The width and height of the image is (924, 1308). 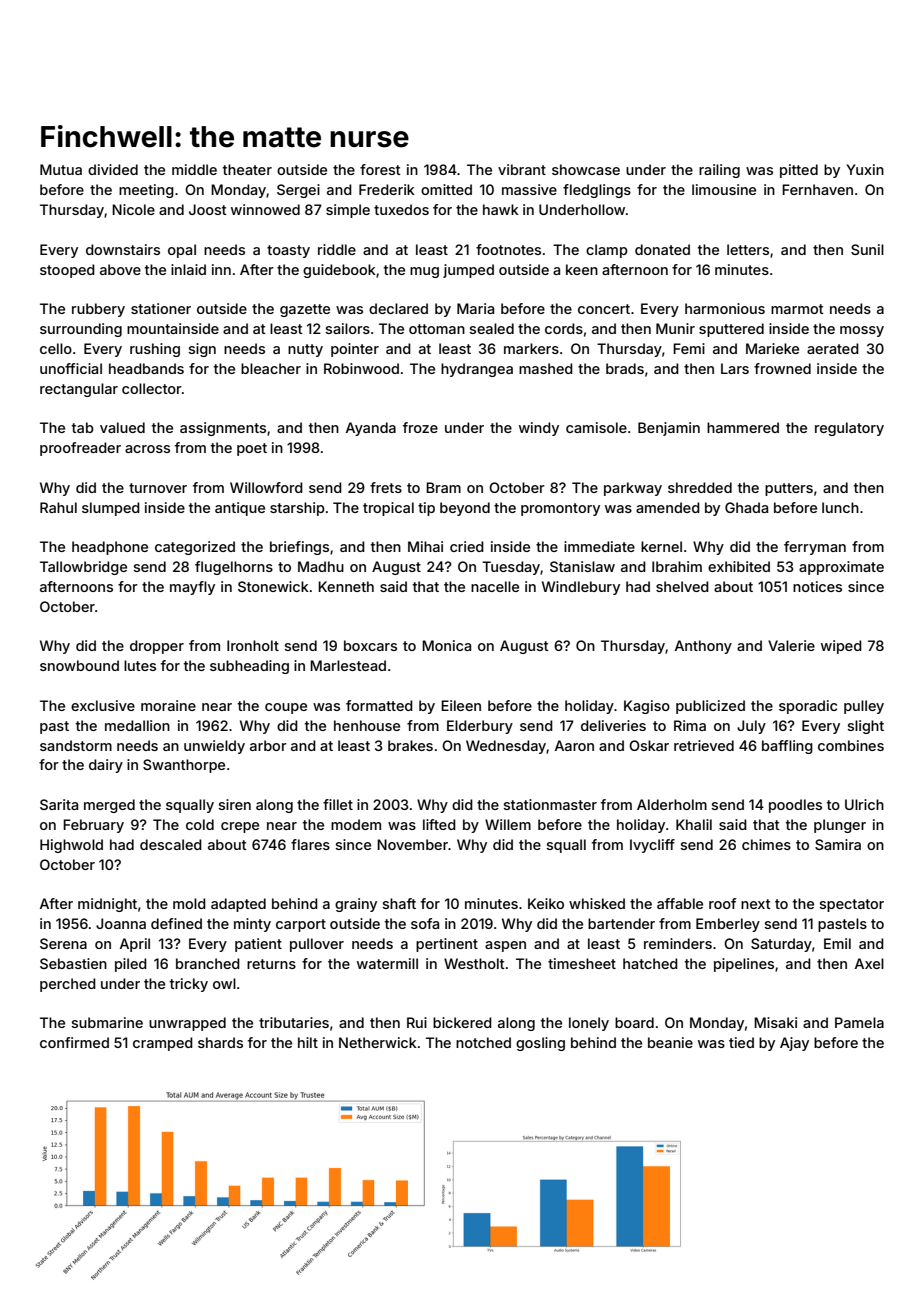 What do you see at coordinates (424, 272) in the image?
I see `mug` at bounding box center [424, 272].
